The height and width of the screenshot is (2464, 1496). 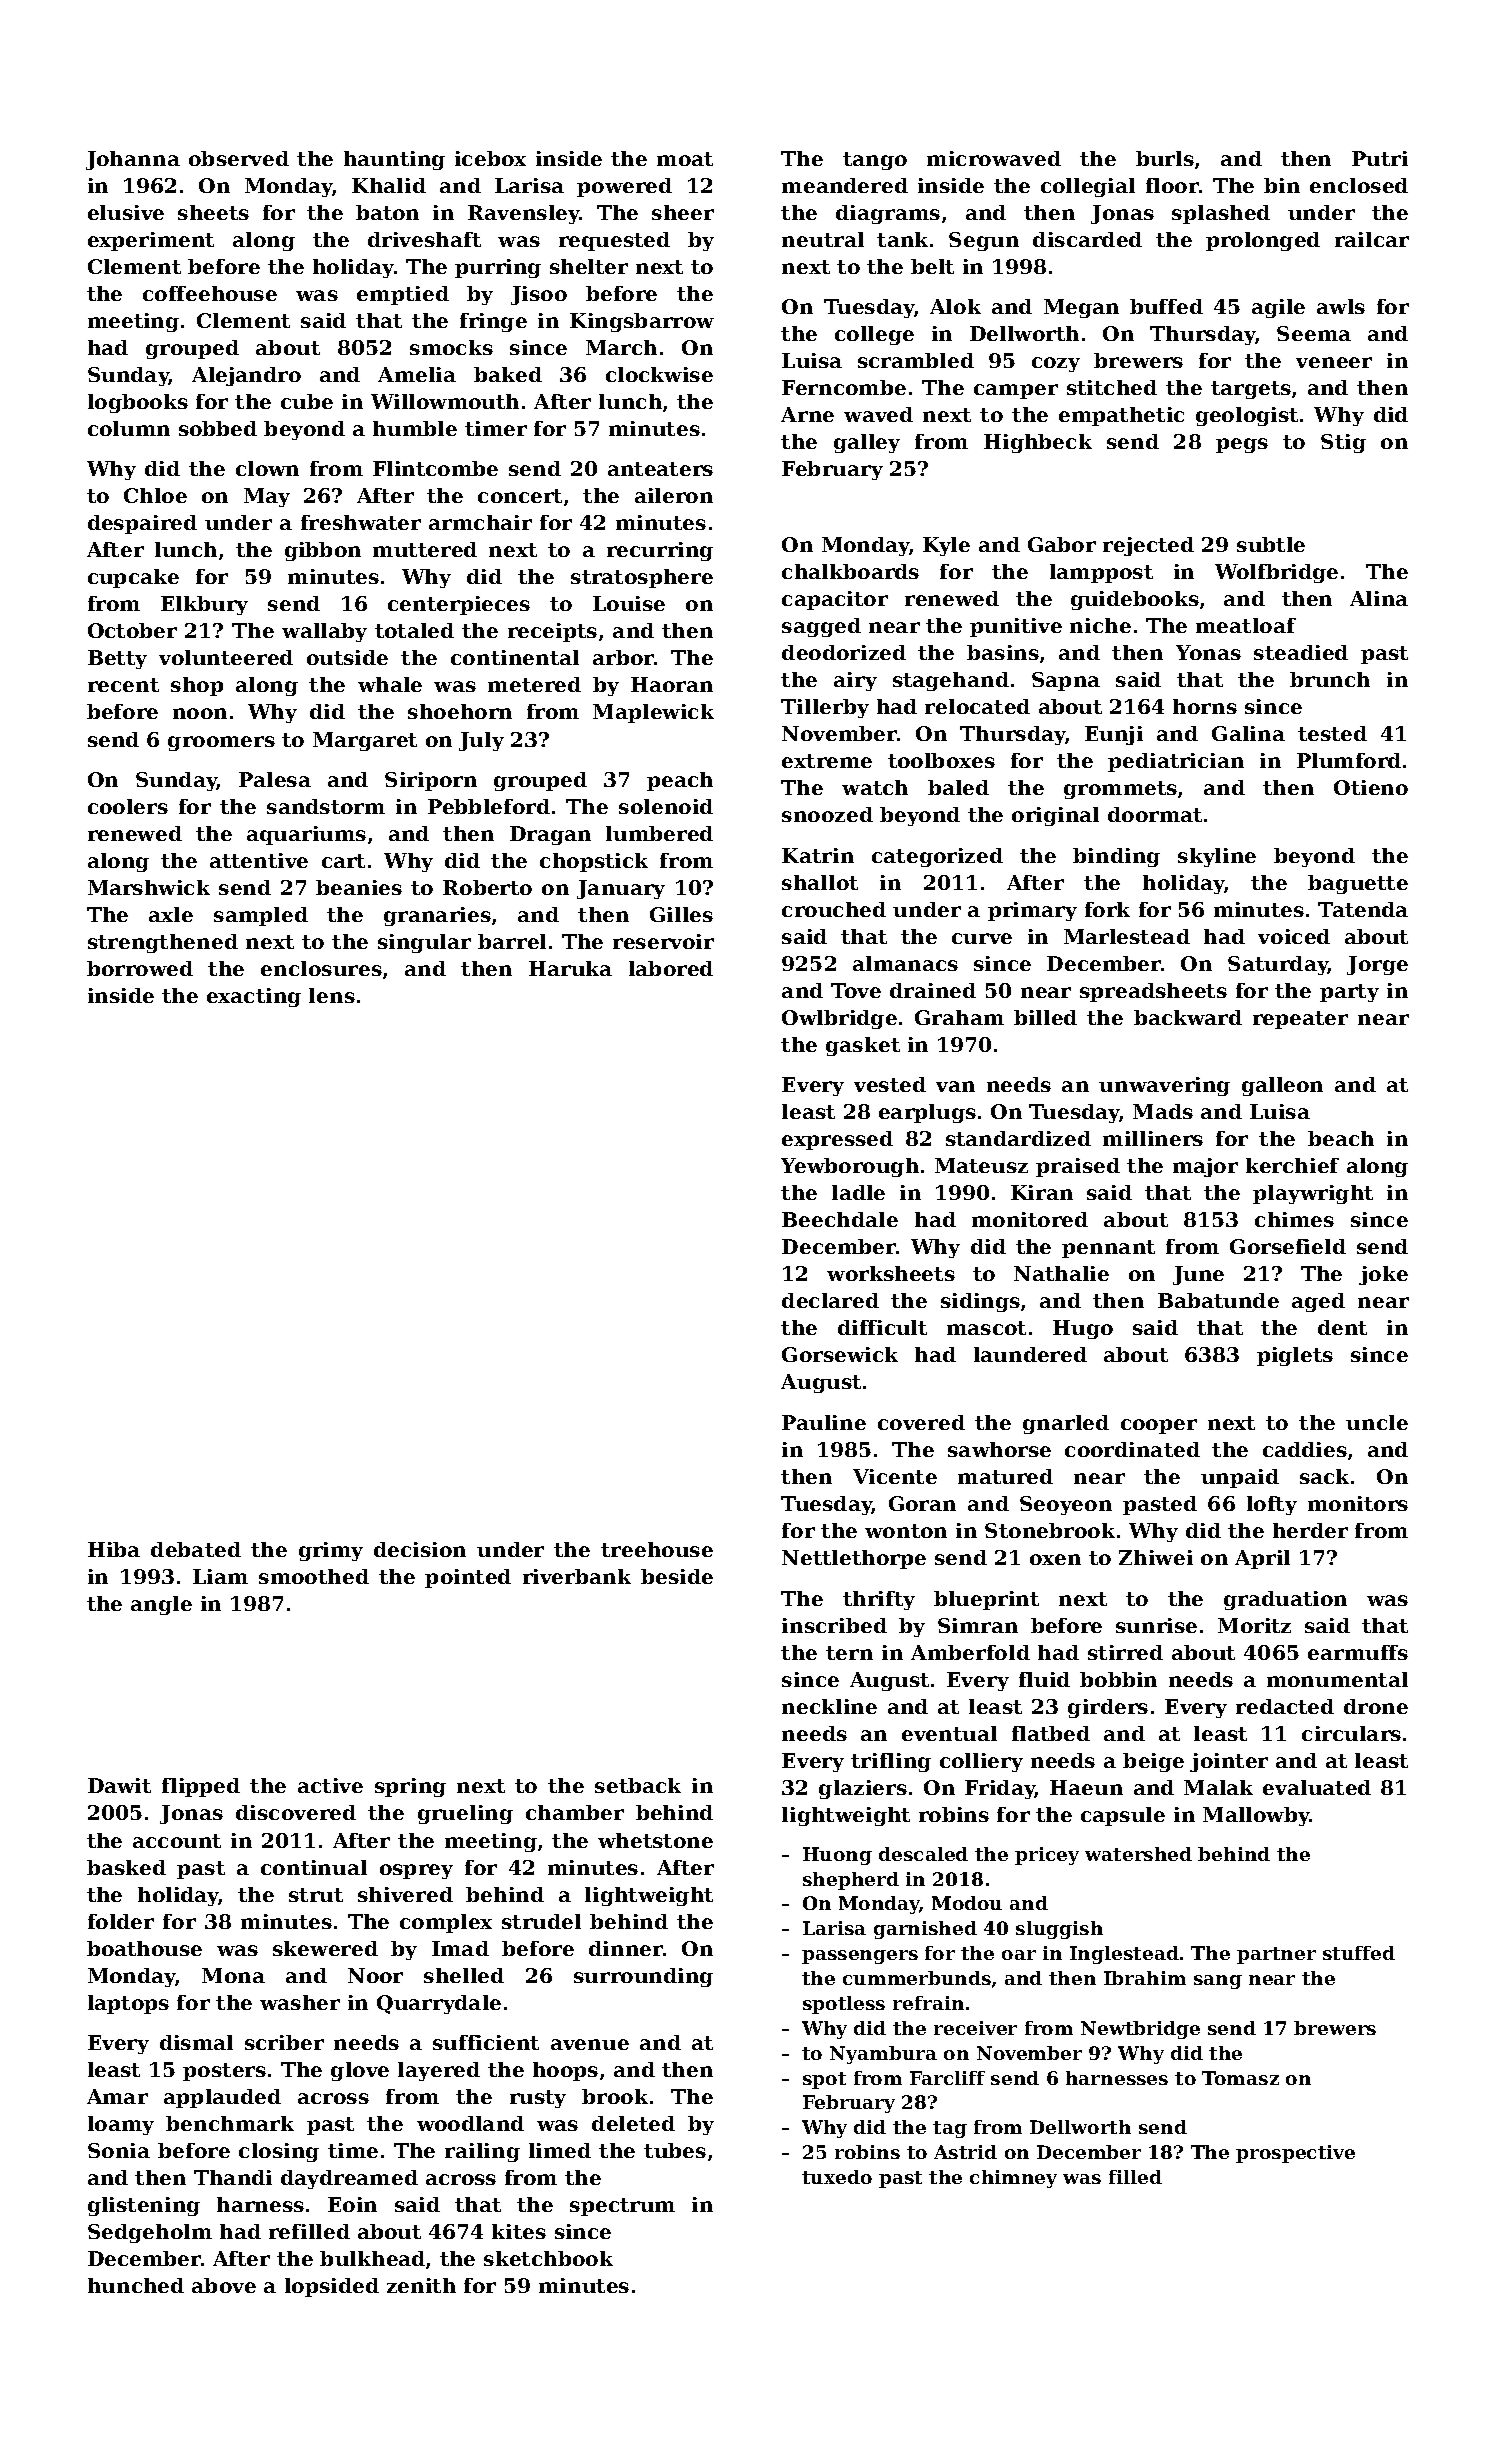 What do you see at coordinates (1155, 814) in the screenshot?
I see `doormat` at bounding box center [1155, 814].
